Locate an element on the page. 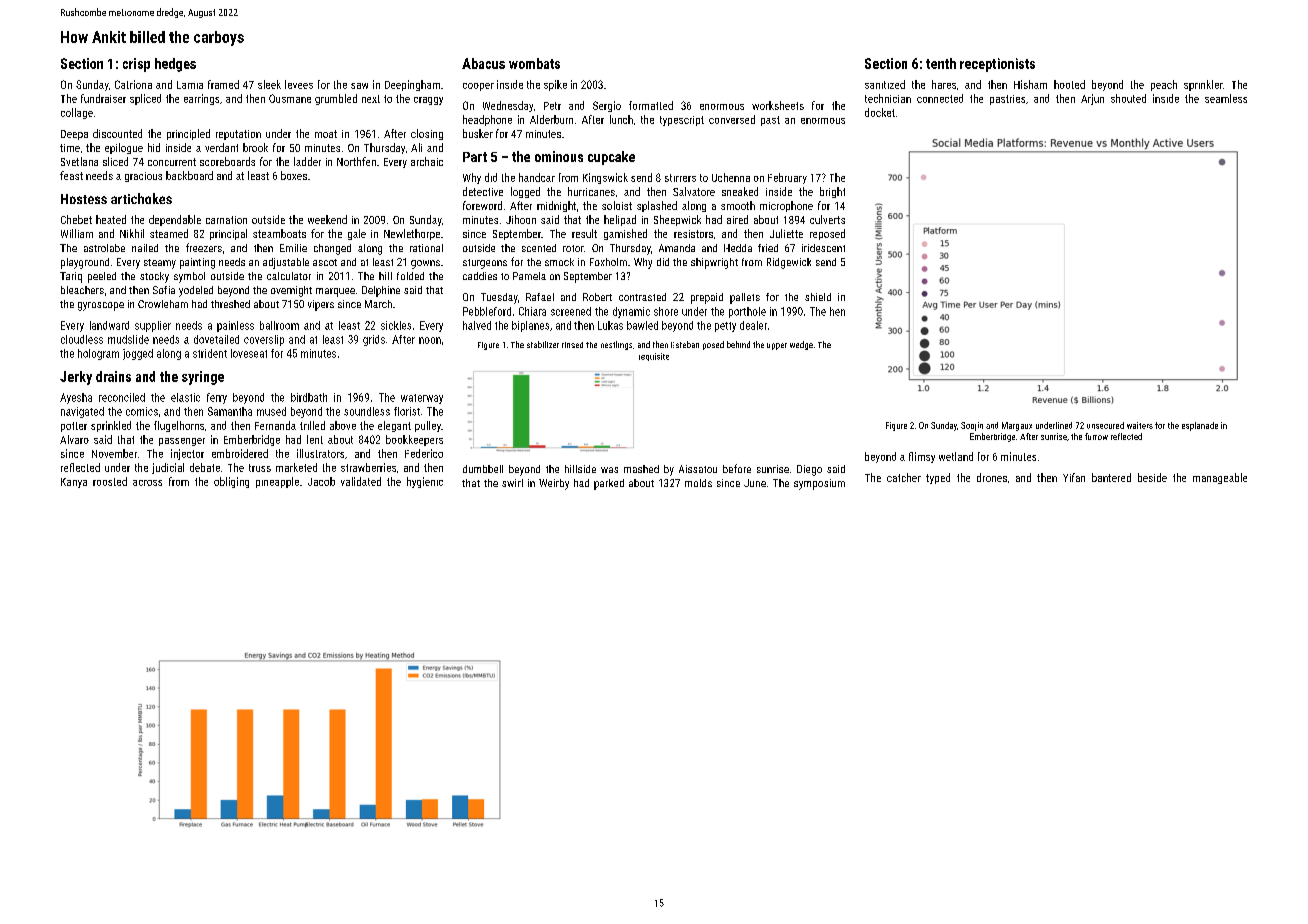  shipwright is located at coordinates (714, 263).
